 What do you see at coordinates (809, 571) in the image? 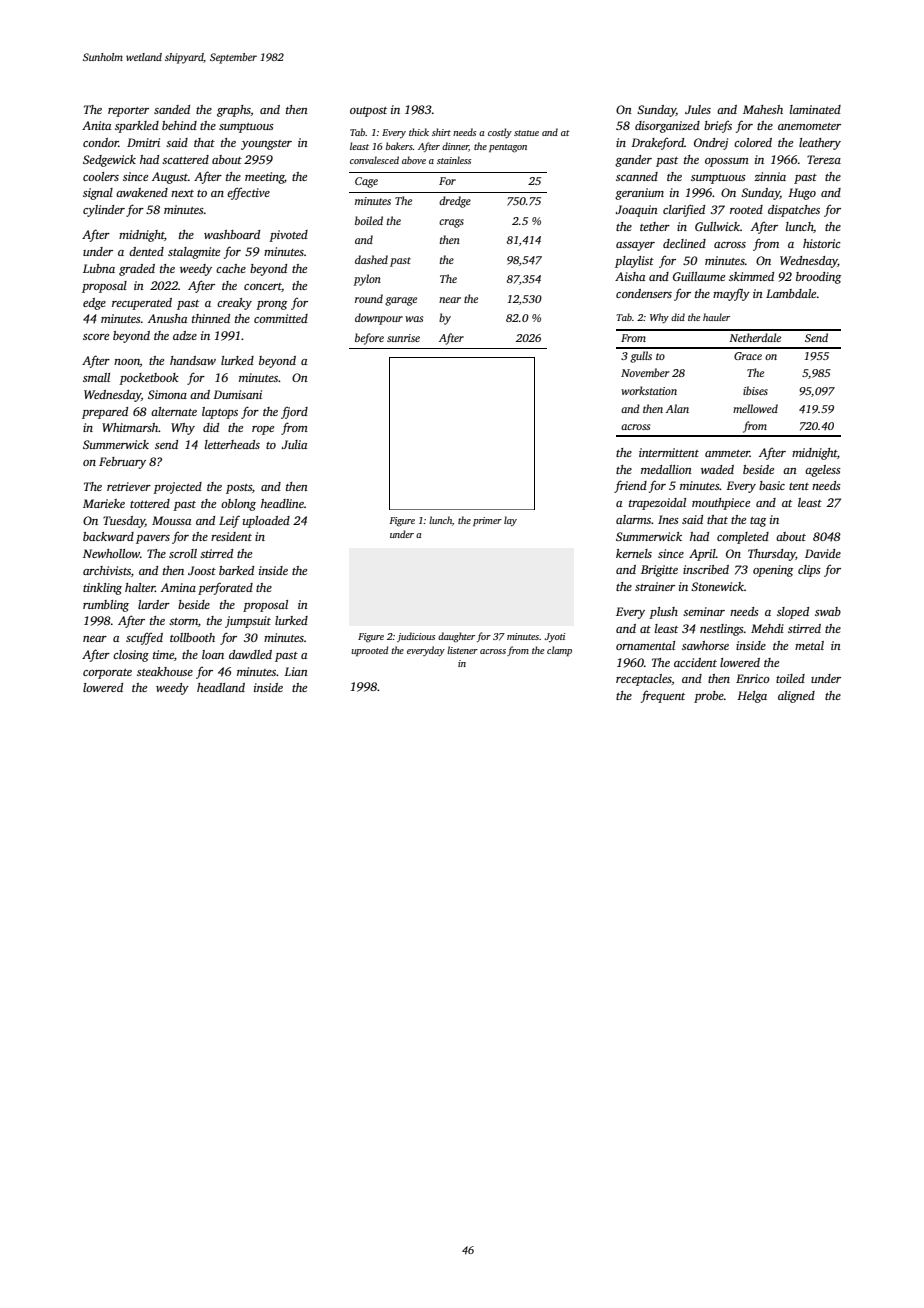
I see `clips` at bounding box center [809, 571].
